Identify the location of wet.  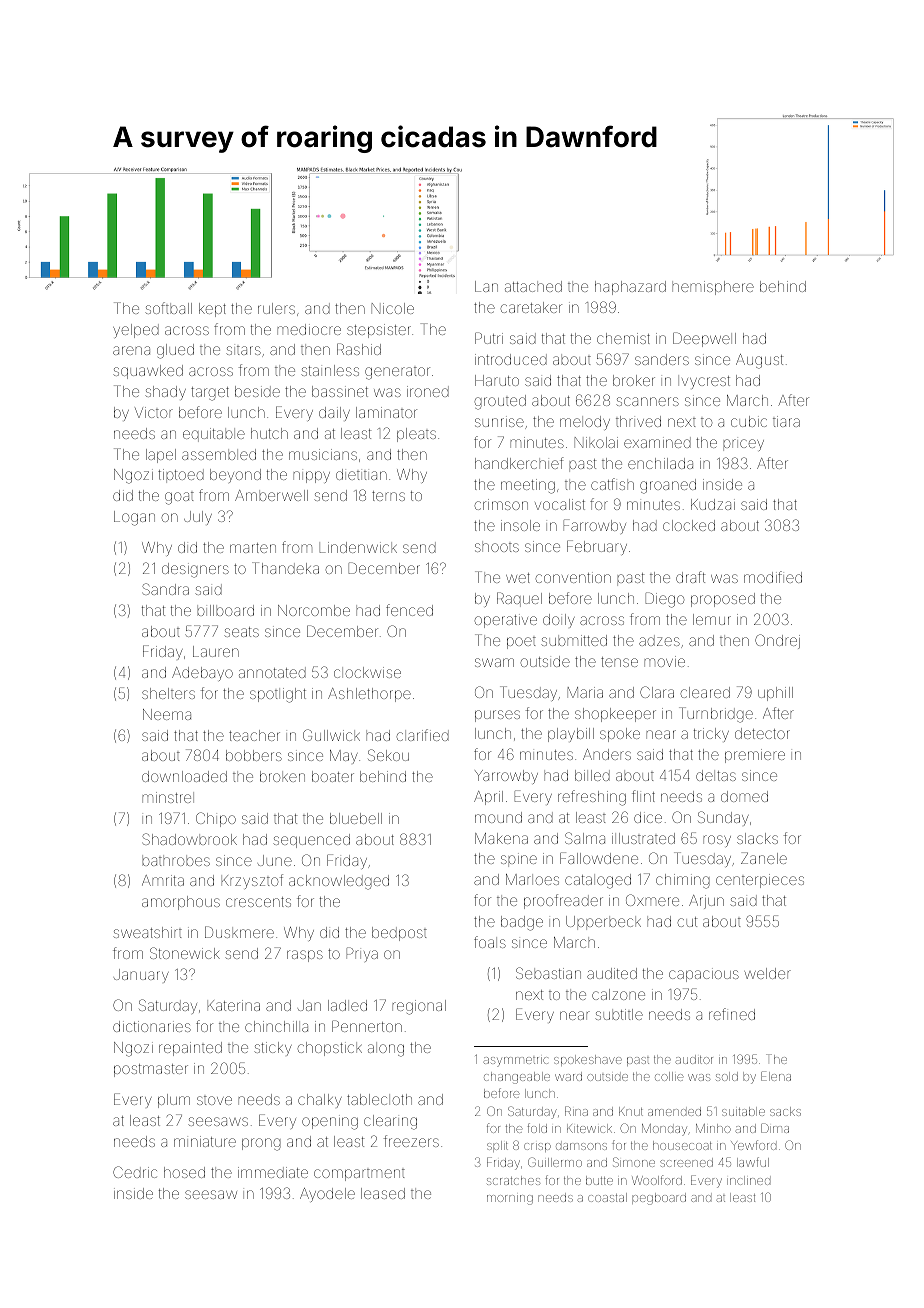
(518, 578).
